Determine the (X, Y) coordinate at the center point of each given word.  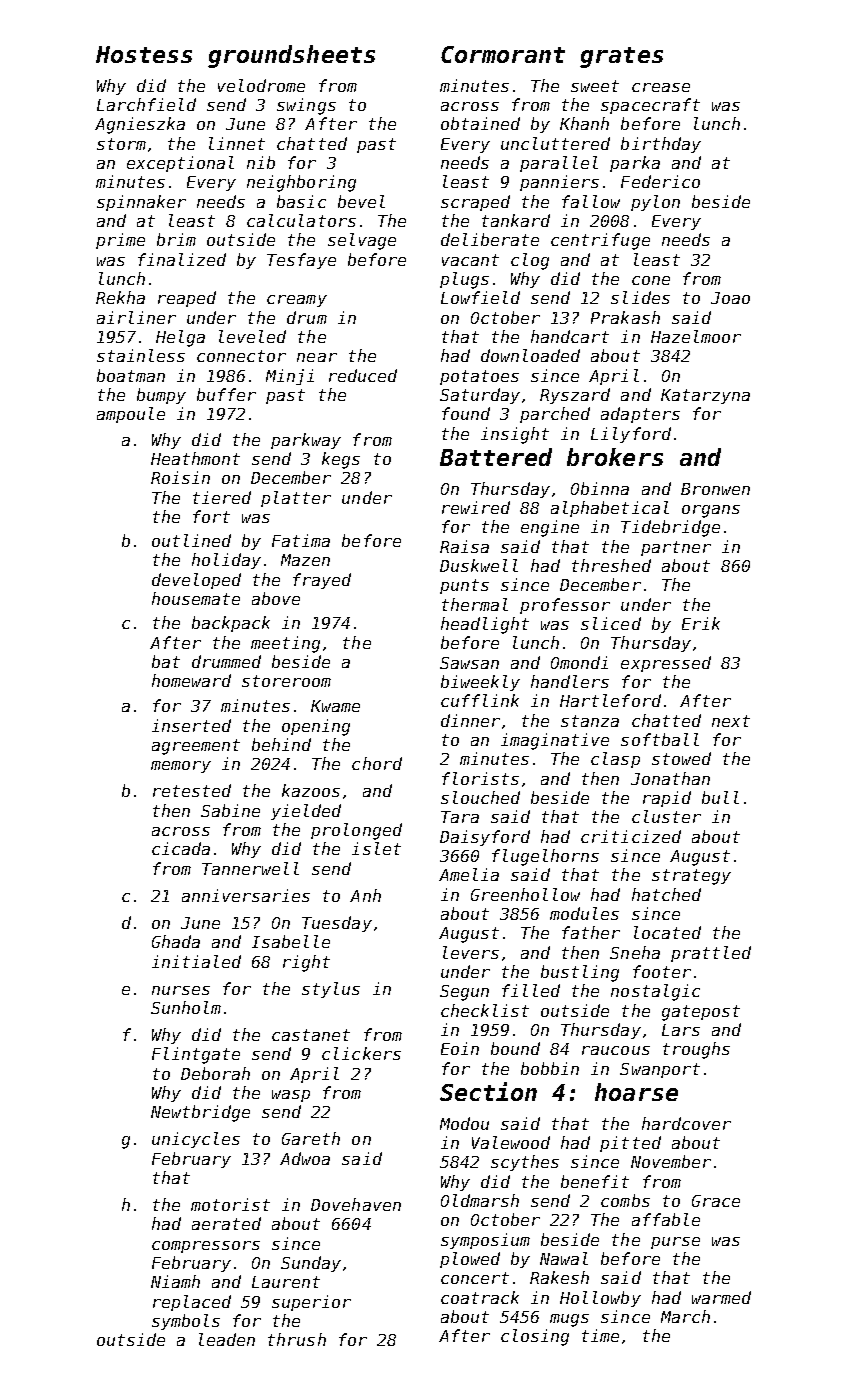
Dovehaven (356, 1204)
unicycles (196, 1140)
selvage (362, 241)
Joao (730, 298)
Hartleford (610, 700)
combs (625, 1200)
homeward (191, 680)
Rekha (120, 297)
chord (377, 763)
